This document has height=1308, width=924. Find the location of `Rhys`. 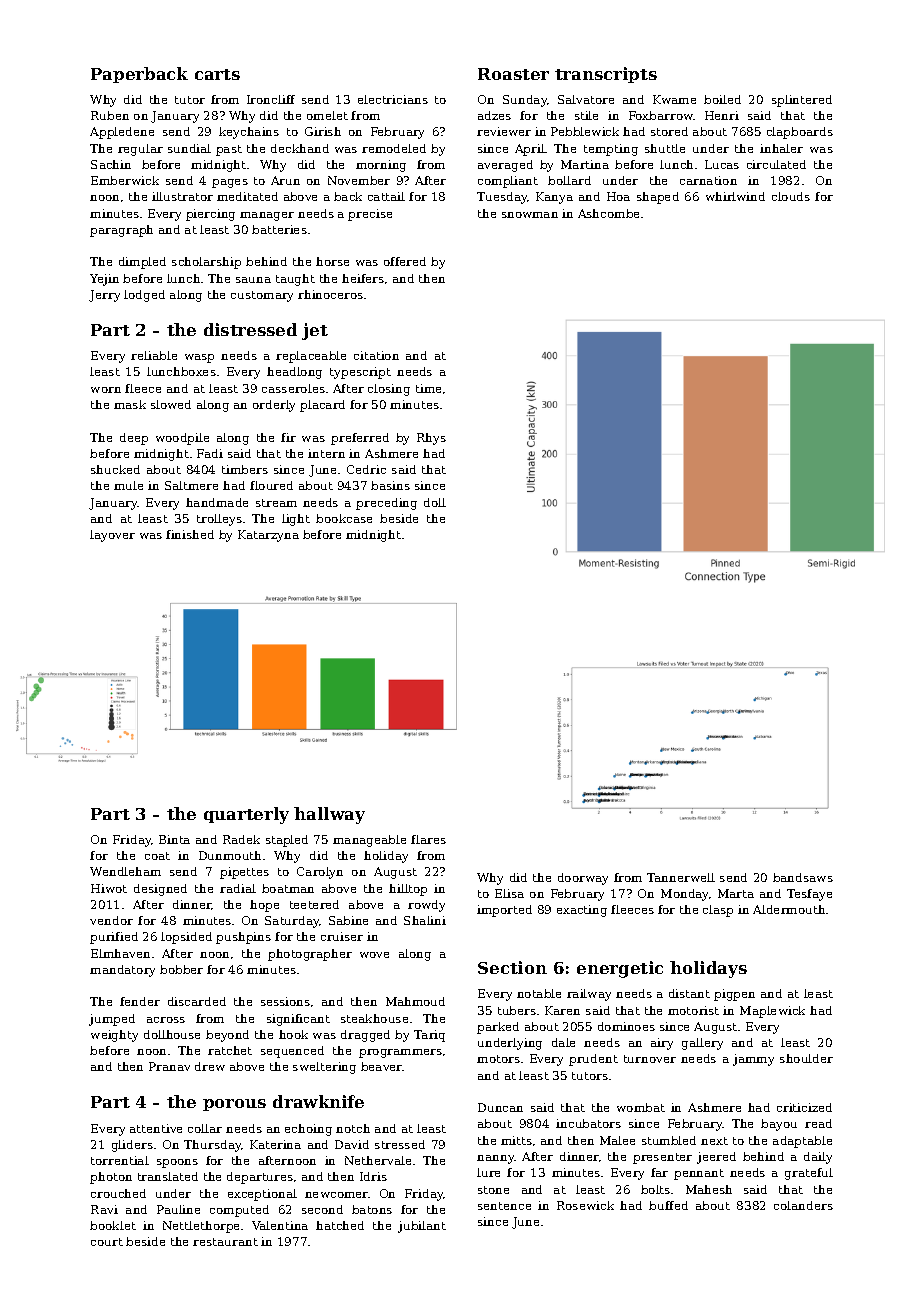

Rhys is located at coordinates (431, 439).
